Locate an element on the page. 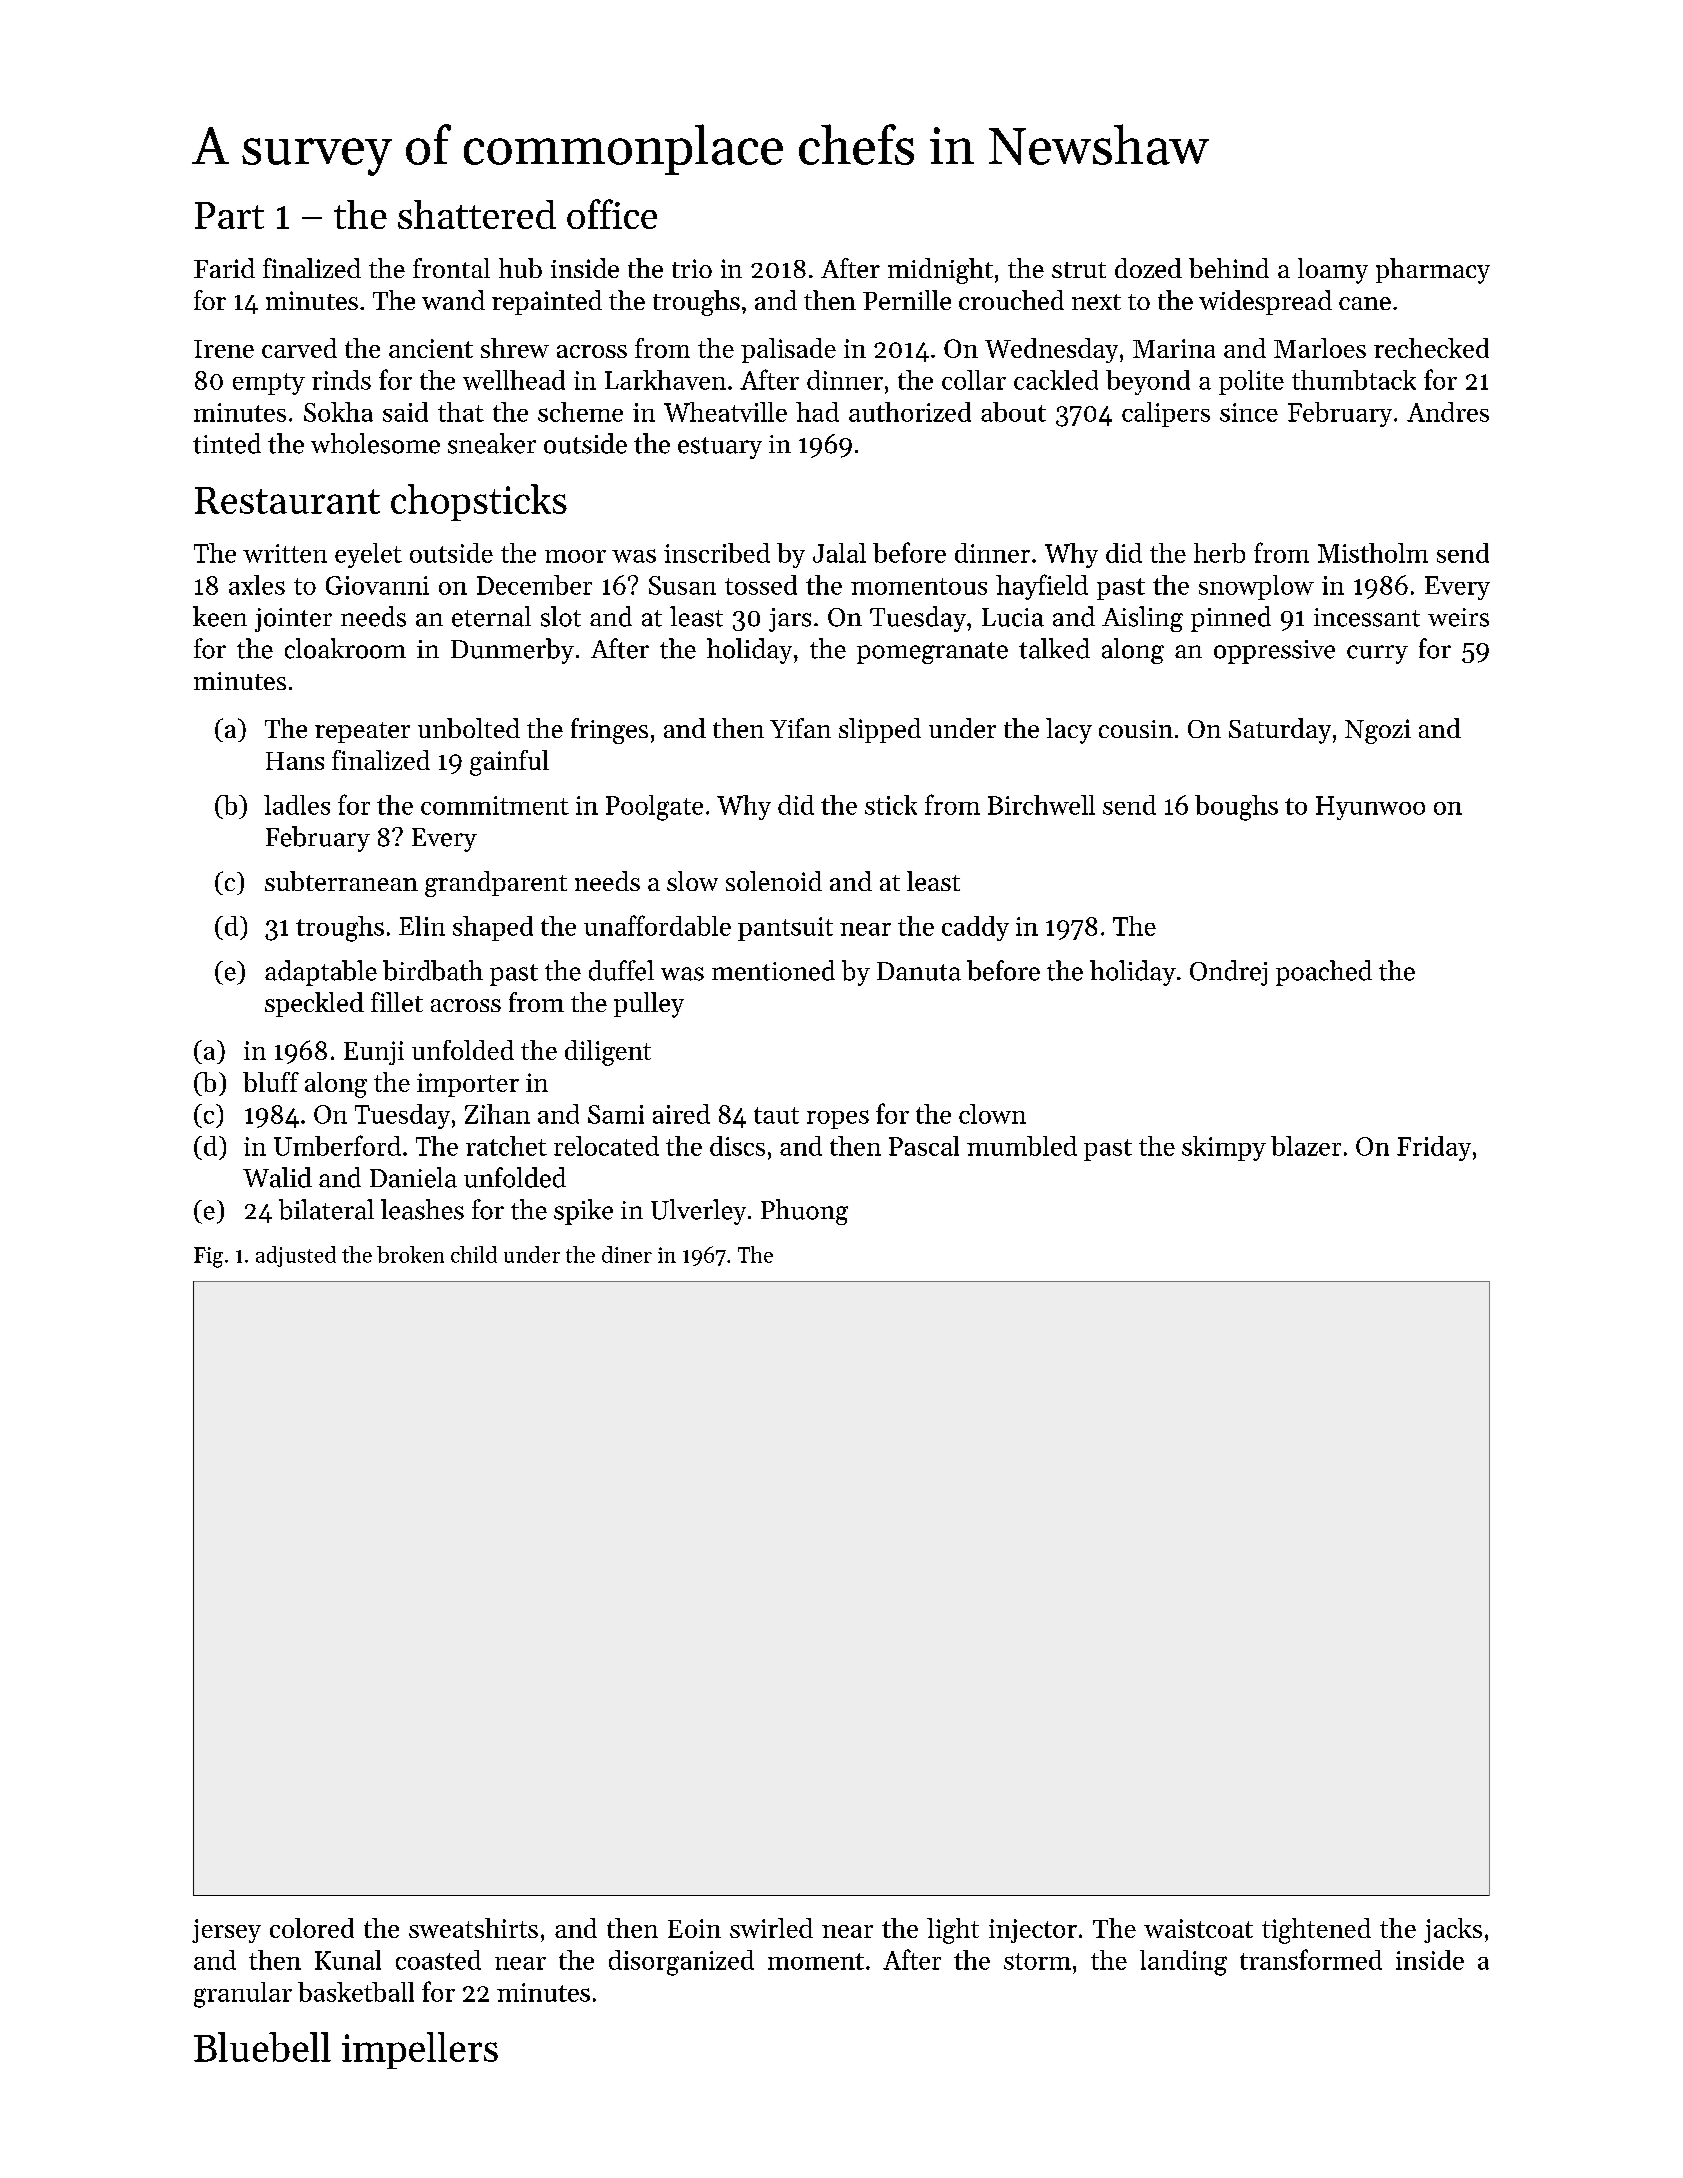 The image size is (1683, 2178). transformed is located at coordinates (1311, 1959).
